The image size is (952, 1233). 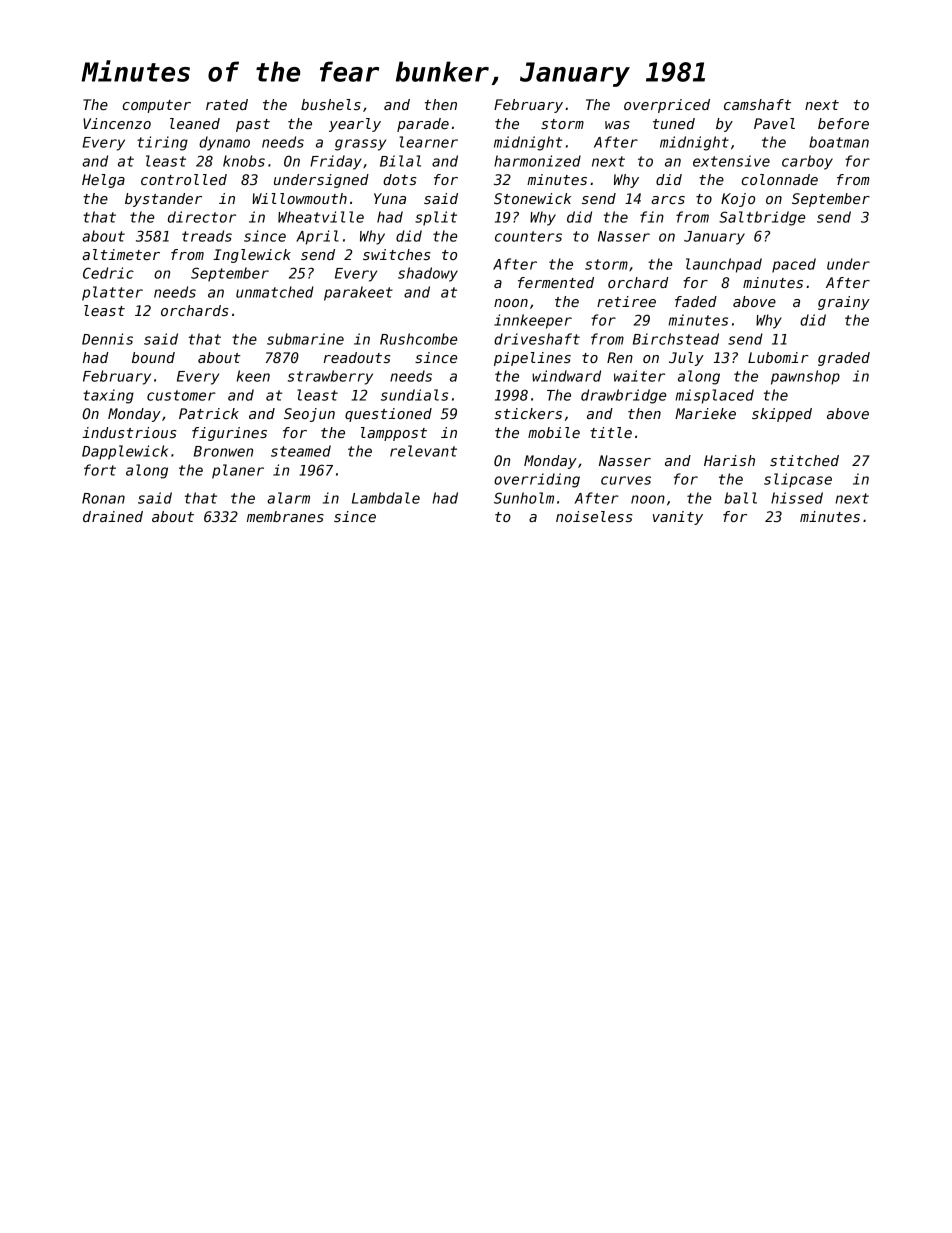 What do you see at coordinates (782, 415) in the screenshot?
I see `skipped` at bounding box center [782, 415].
